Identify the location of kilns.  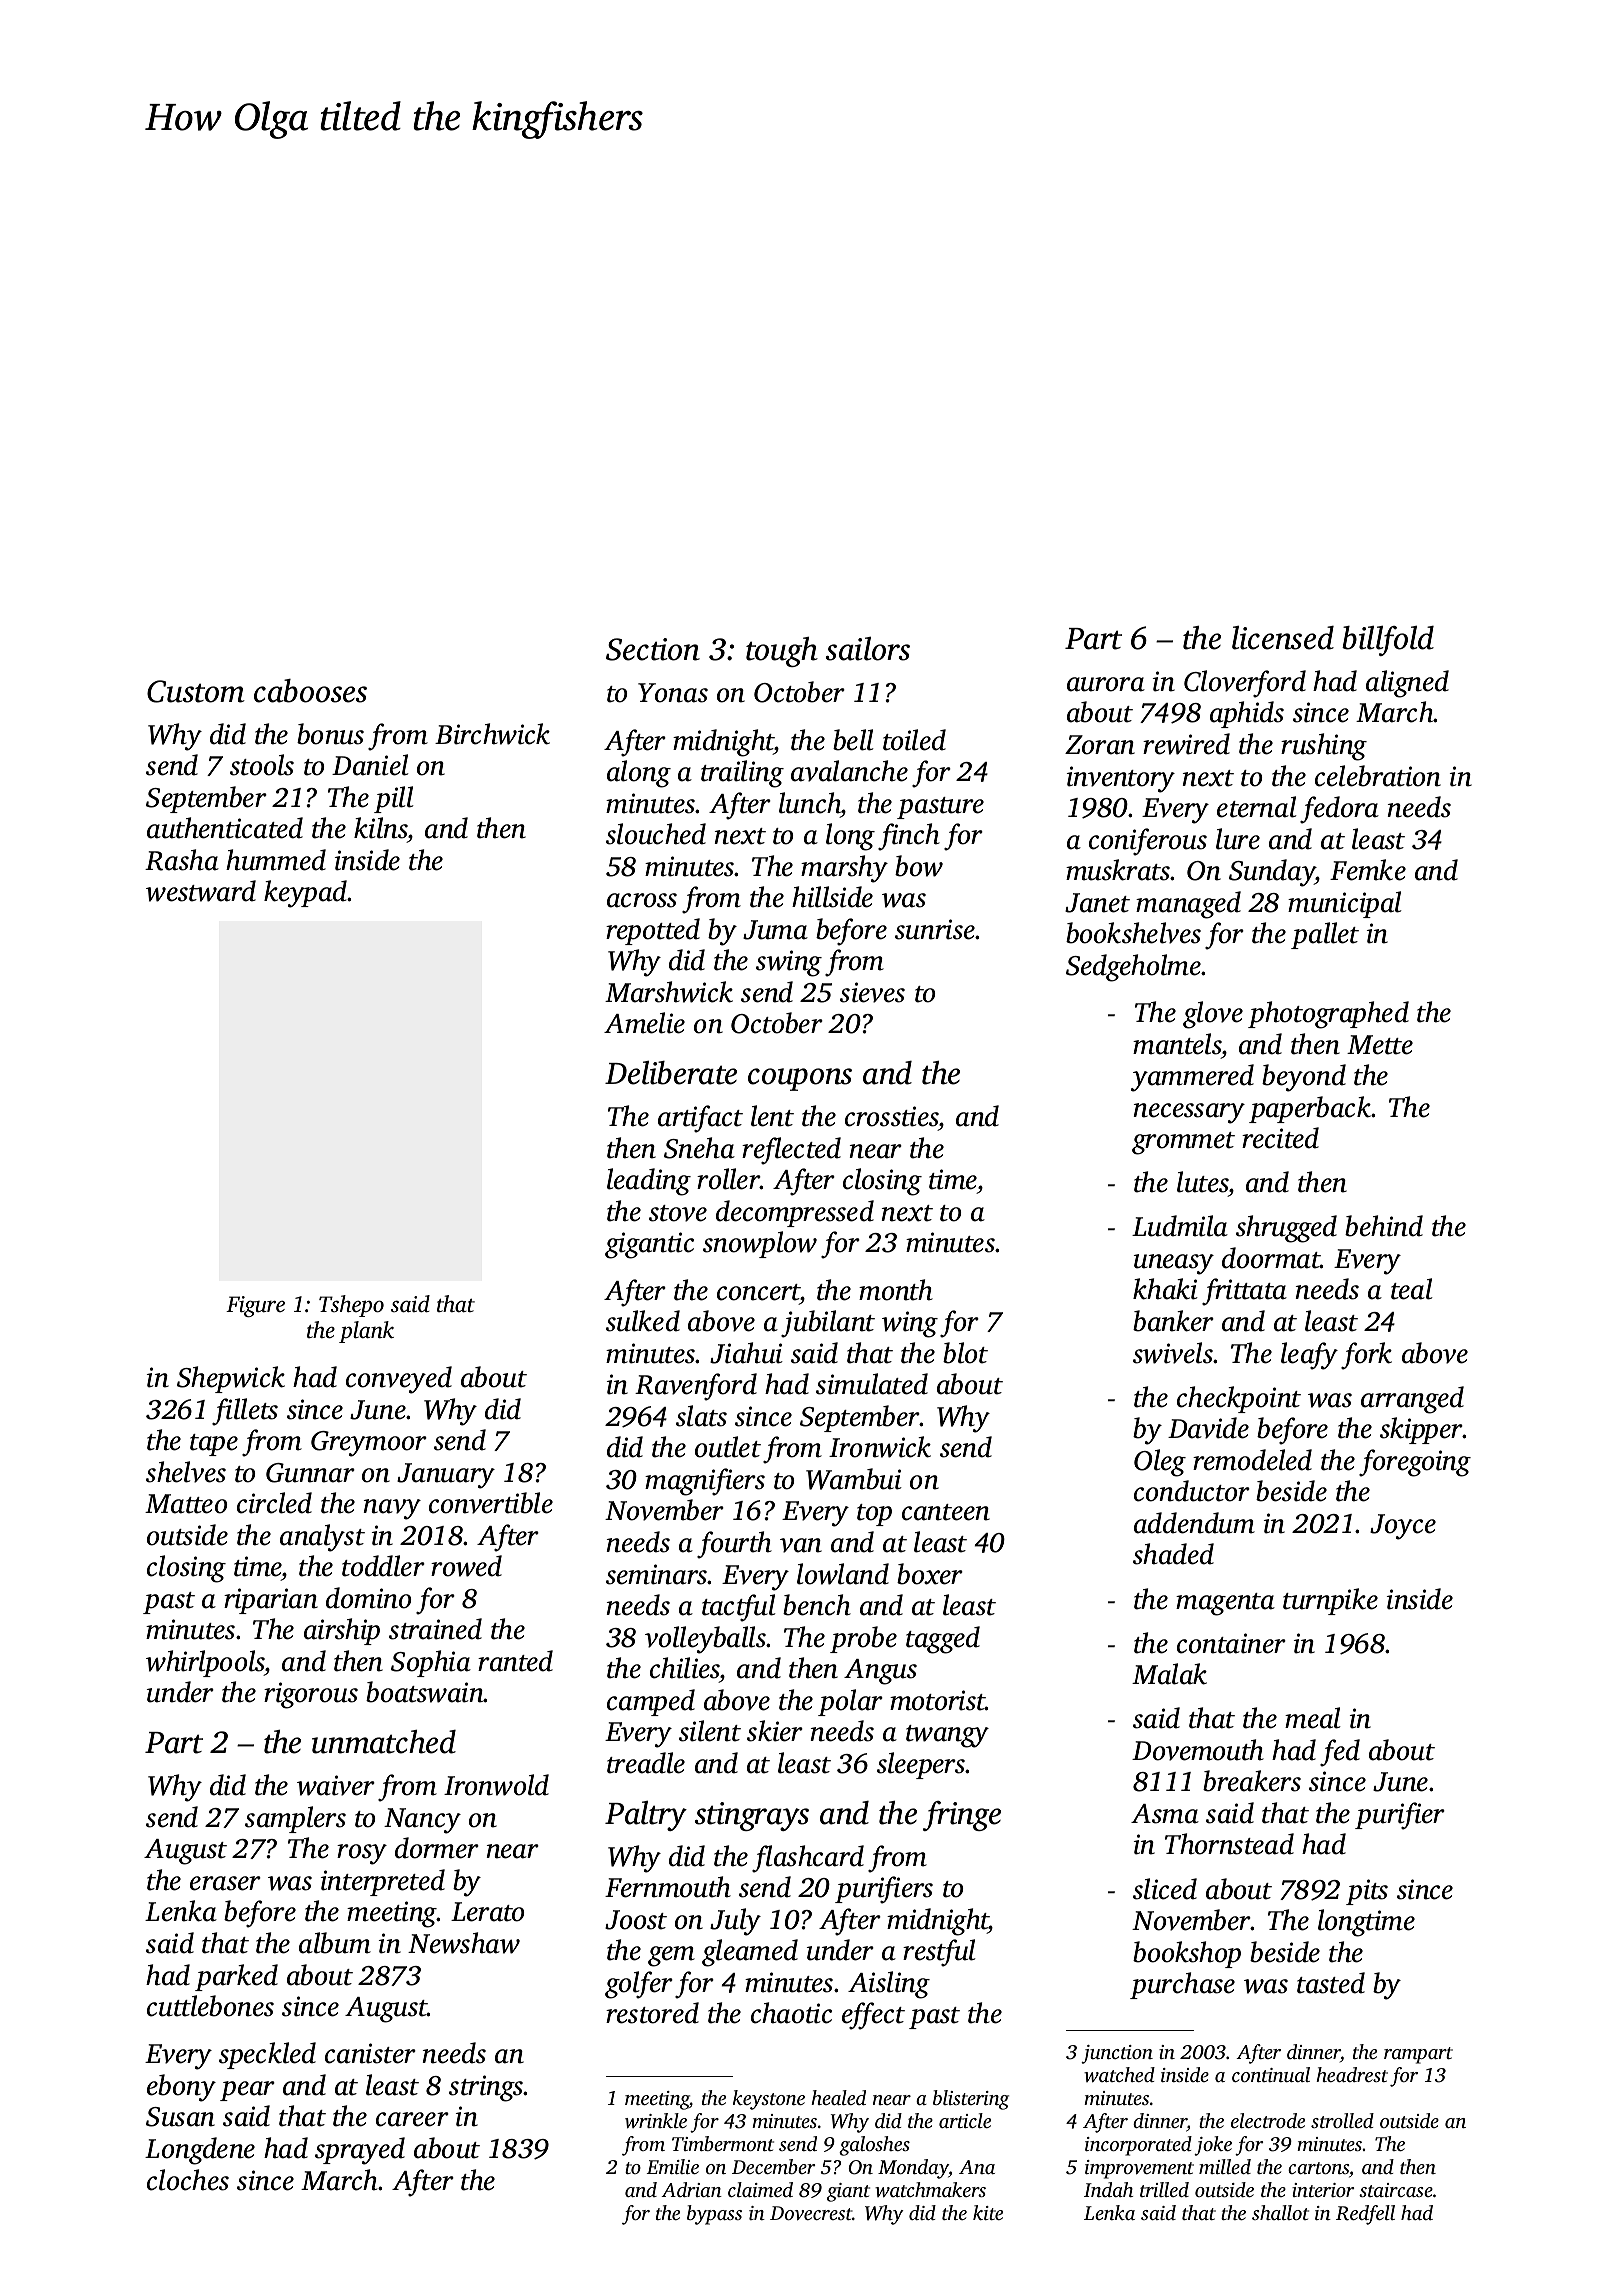
(381, 828).
